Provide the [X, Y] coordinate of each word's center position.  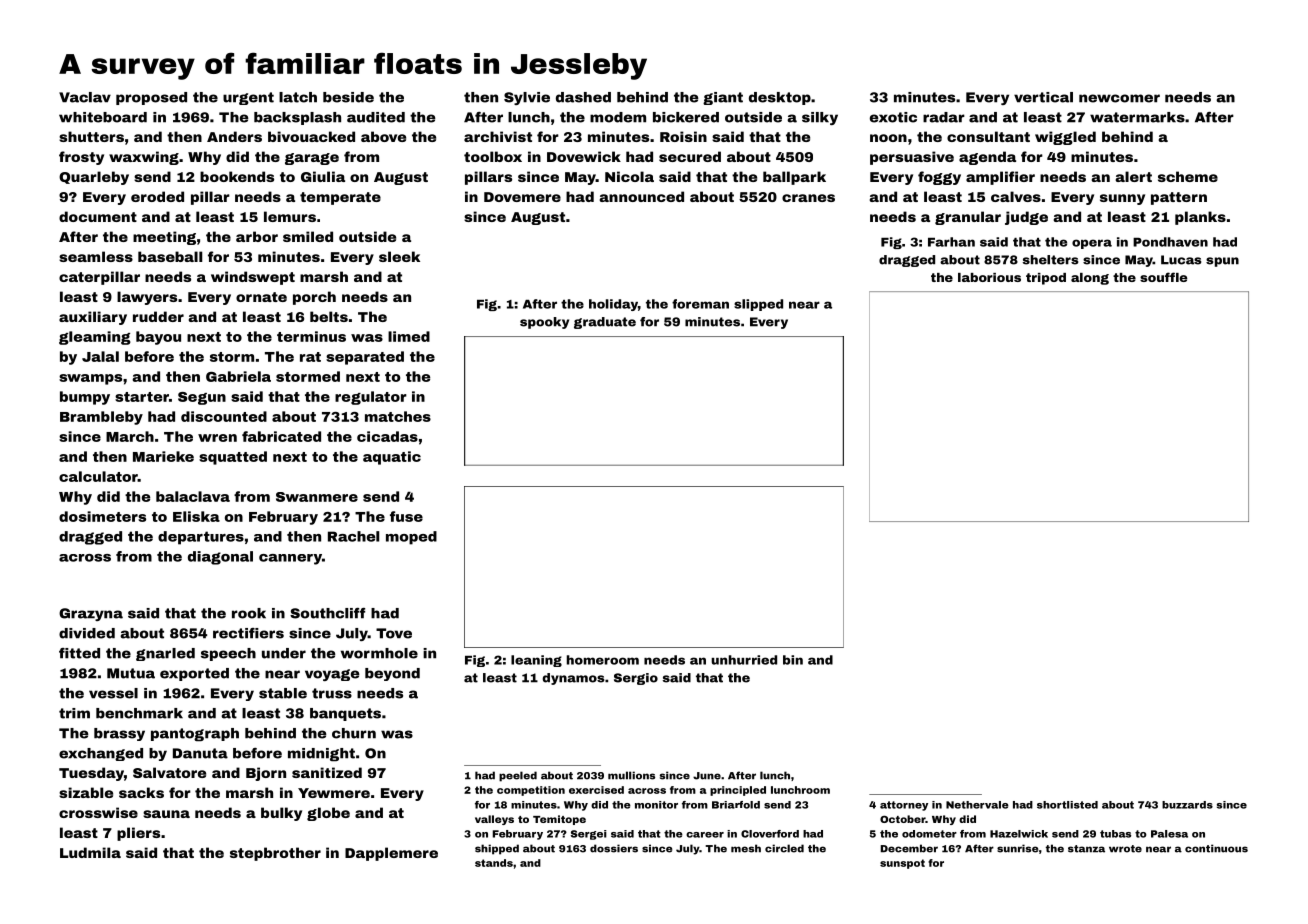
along [1090, 279]
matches [398, 416]
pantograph [195, 735]
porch [314, 298]
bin [793, 660]
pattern [1179, 198]
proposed [151, 98]
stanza [1086, 849]
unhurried [744, 660]
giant [723, 98]
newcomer [1119, 98]
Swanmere [317, 497]
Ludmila [90, 852]
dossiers [614, 848]
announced [642, 196]
